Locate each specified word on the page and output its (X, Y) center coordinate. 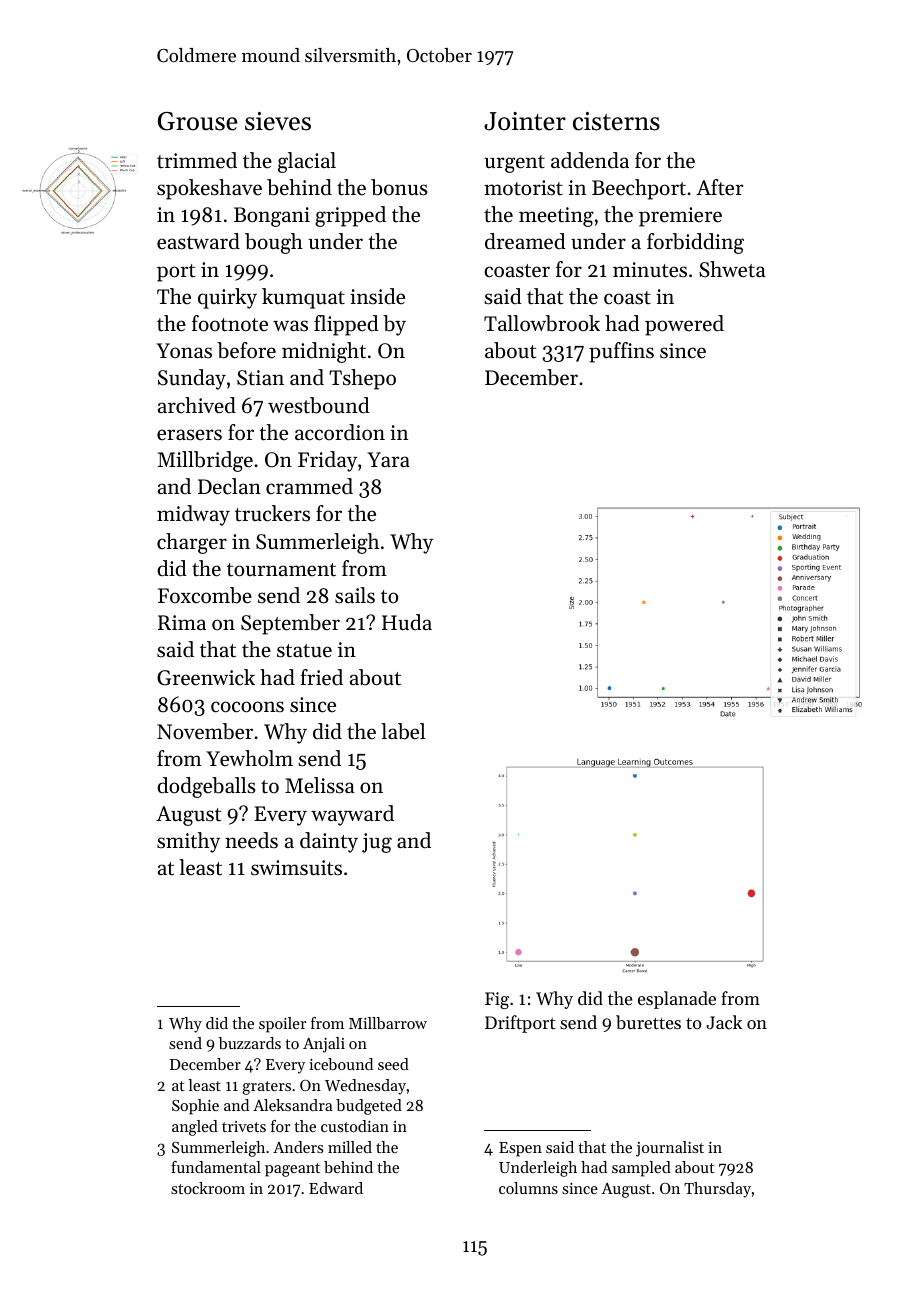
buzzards (249, 1043)
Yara (388, 459)
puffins (621, 352)
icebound (341, 1064)
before (246, 350)
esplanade (677, 1000)
